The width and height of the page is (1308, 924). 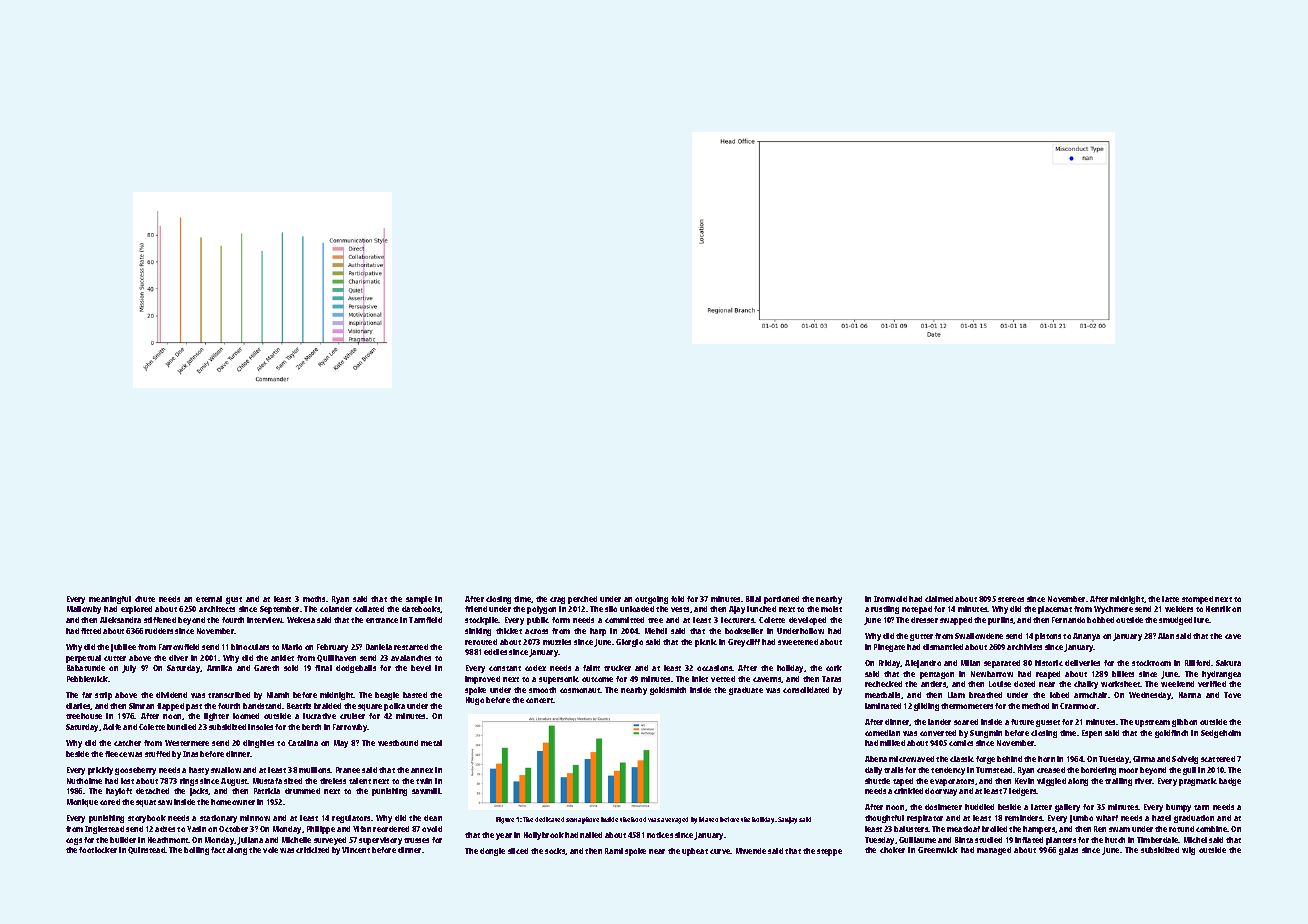 I want to click on Sakura, so click(x=1228, y=663).
